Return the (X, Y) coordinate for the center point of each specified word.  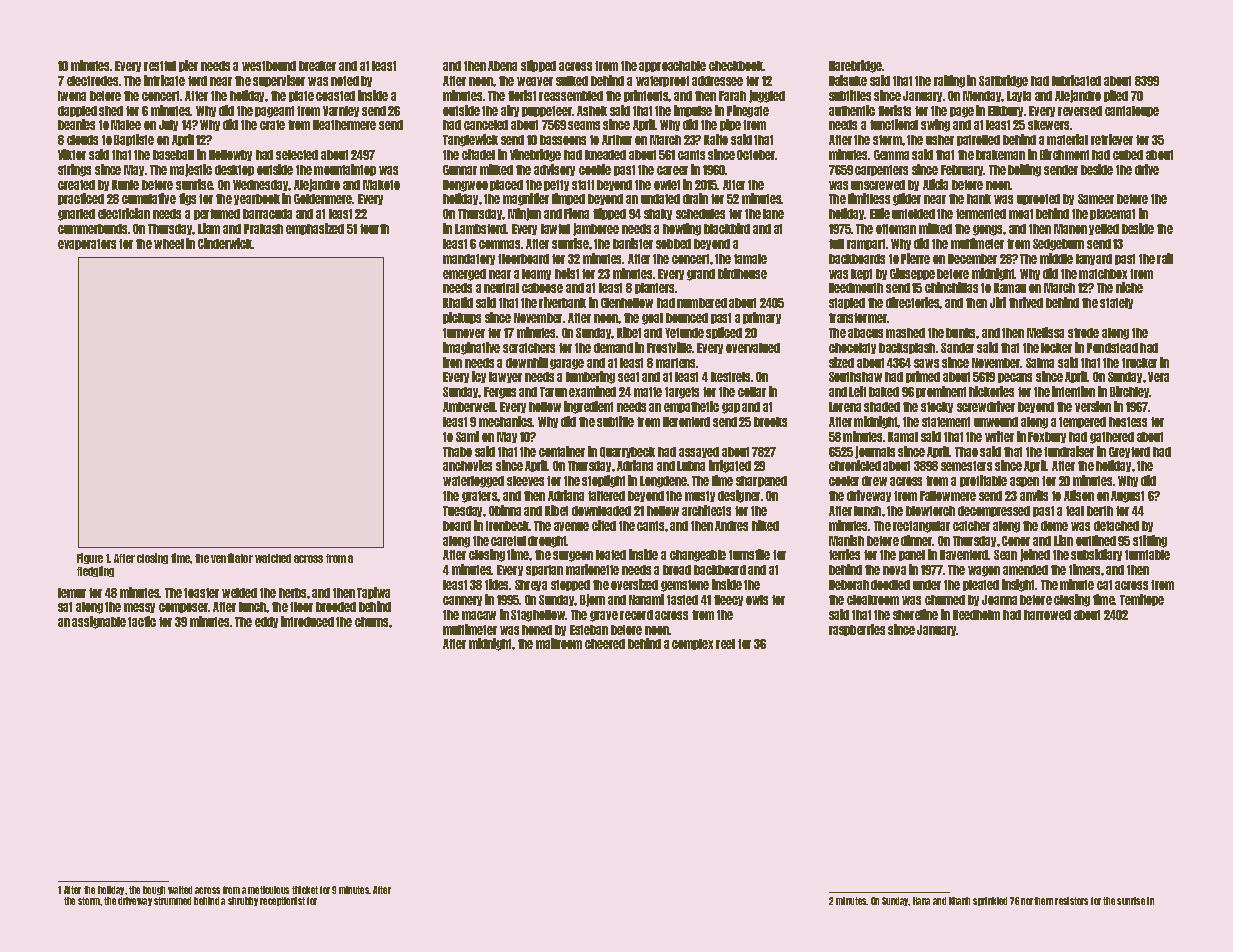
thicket (305, 890)
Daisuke (848, 80)
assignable (99, 622)
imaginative (471, 348)
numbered (702, 303)
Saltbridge (1003, 81)
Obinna (505, 510)
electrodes (92, 81)
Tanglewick (470, 140)
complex (692, 644)
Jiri (998, 302)
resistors (1071, 901)
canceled (486, 125)
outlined (1096, 540)
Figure (90, 558)
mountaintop (345, 170)
